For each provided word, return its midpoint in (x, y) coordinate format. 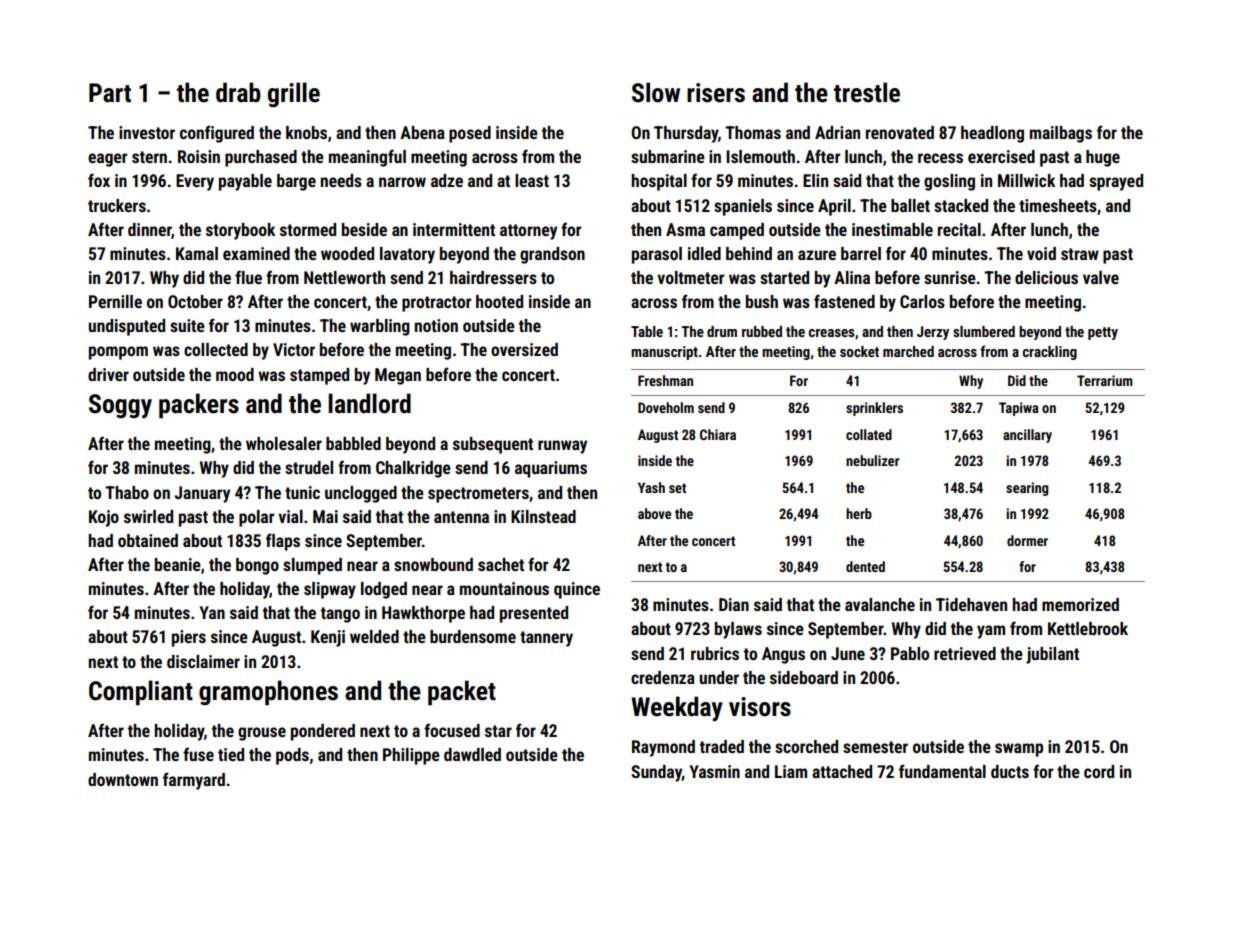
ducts (1010, 771)
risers (716, 93)
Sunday (656, 773)
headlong (992, 134)
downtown (123, 779)
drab (238, 92)
